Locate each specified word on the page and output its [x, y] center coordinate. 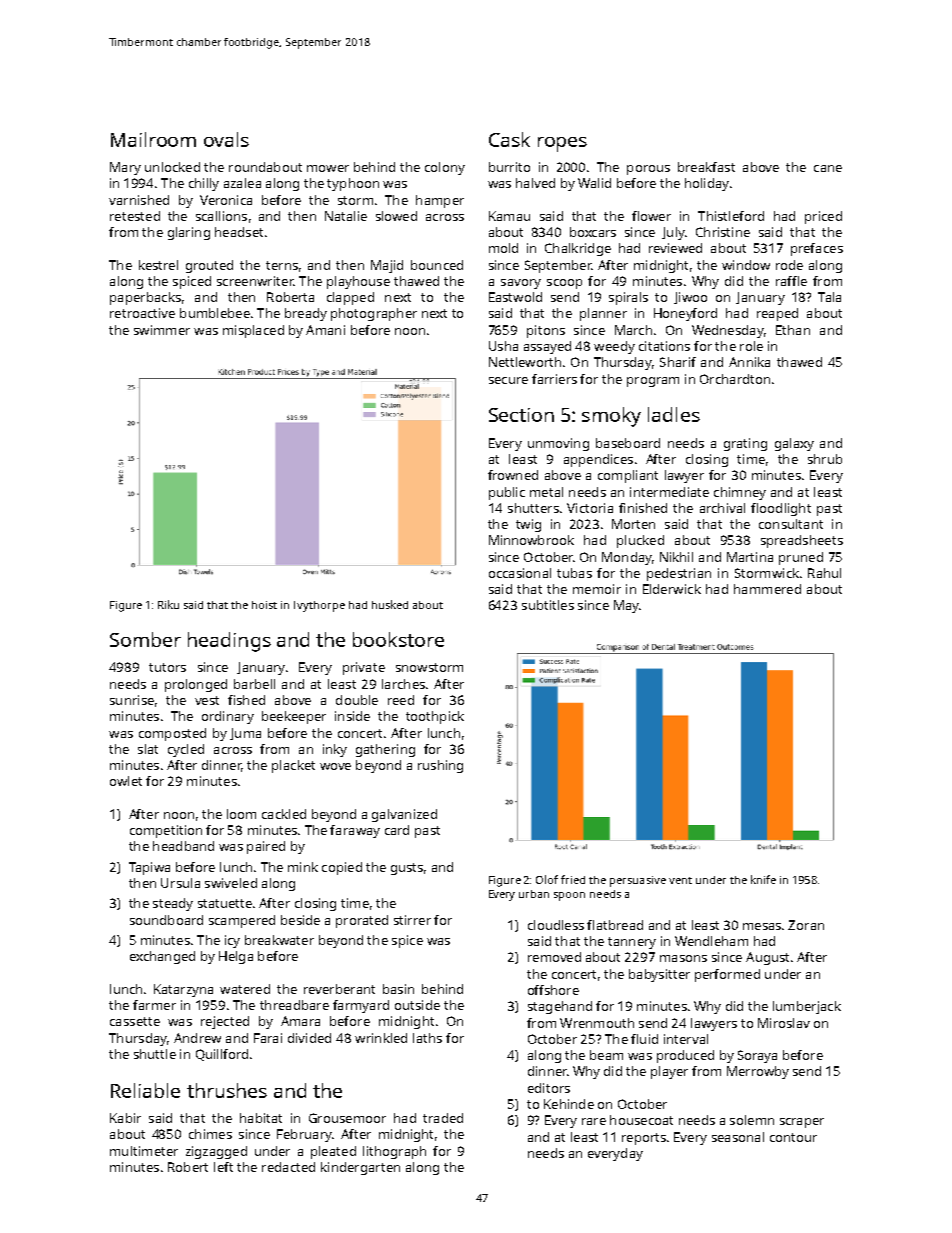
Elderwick [672, 589]
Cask [509, 139]
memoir [597, 589]
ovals [226, 139]
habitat [261, 1118]
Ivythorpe [319, 606]
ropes [562, 144]
